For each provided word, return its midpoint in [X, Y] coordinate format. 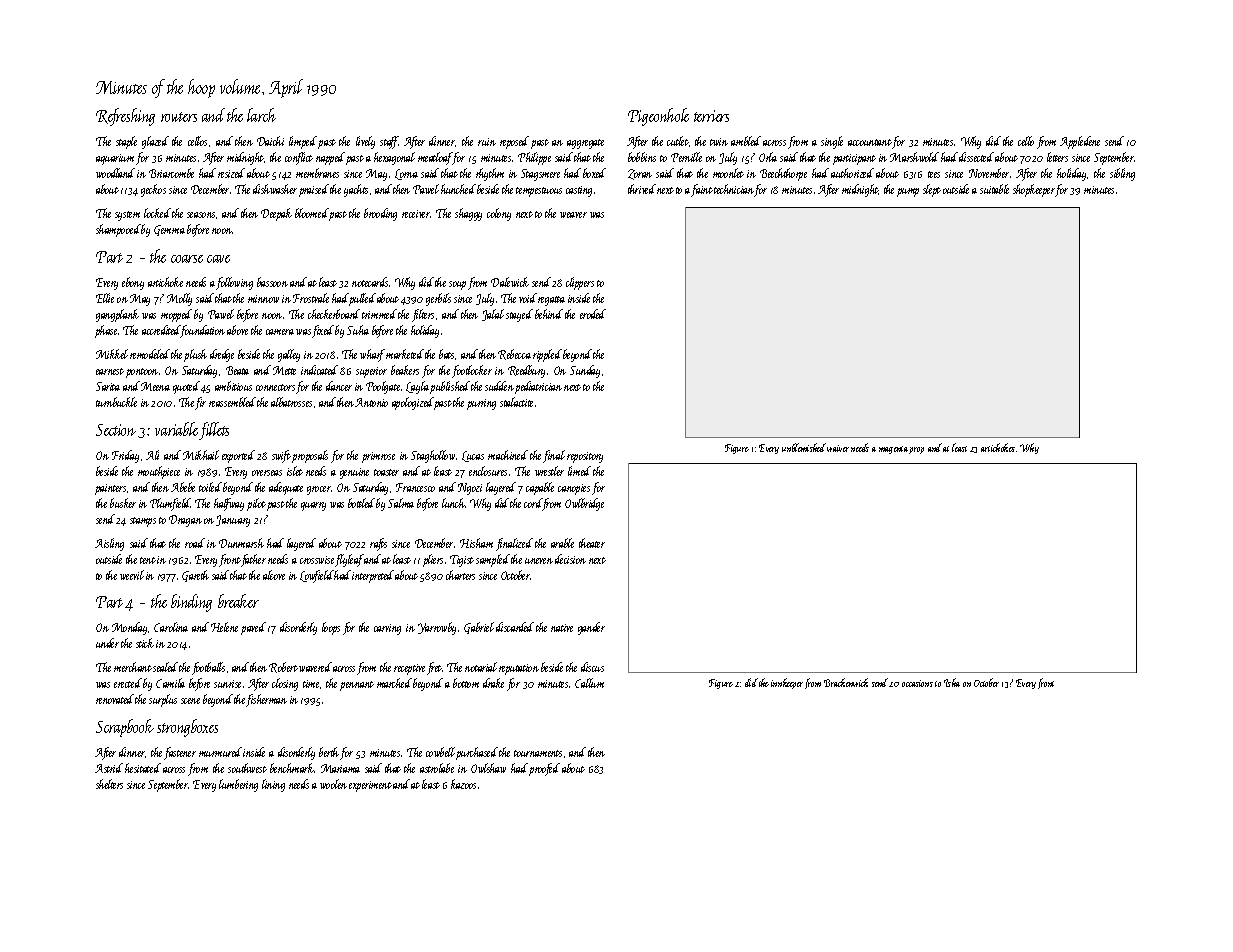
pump [908, 192]
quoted [186, 387]
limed [579, 471]
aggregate [585, 144]
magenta [893, 450]
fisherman [266, 700]
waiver [838, 448]
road [195, 543]
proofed [544, 769]
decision [570, 559]
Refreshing [125, 117]
